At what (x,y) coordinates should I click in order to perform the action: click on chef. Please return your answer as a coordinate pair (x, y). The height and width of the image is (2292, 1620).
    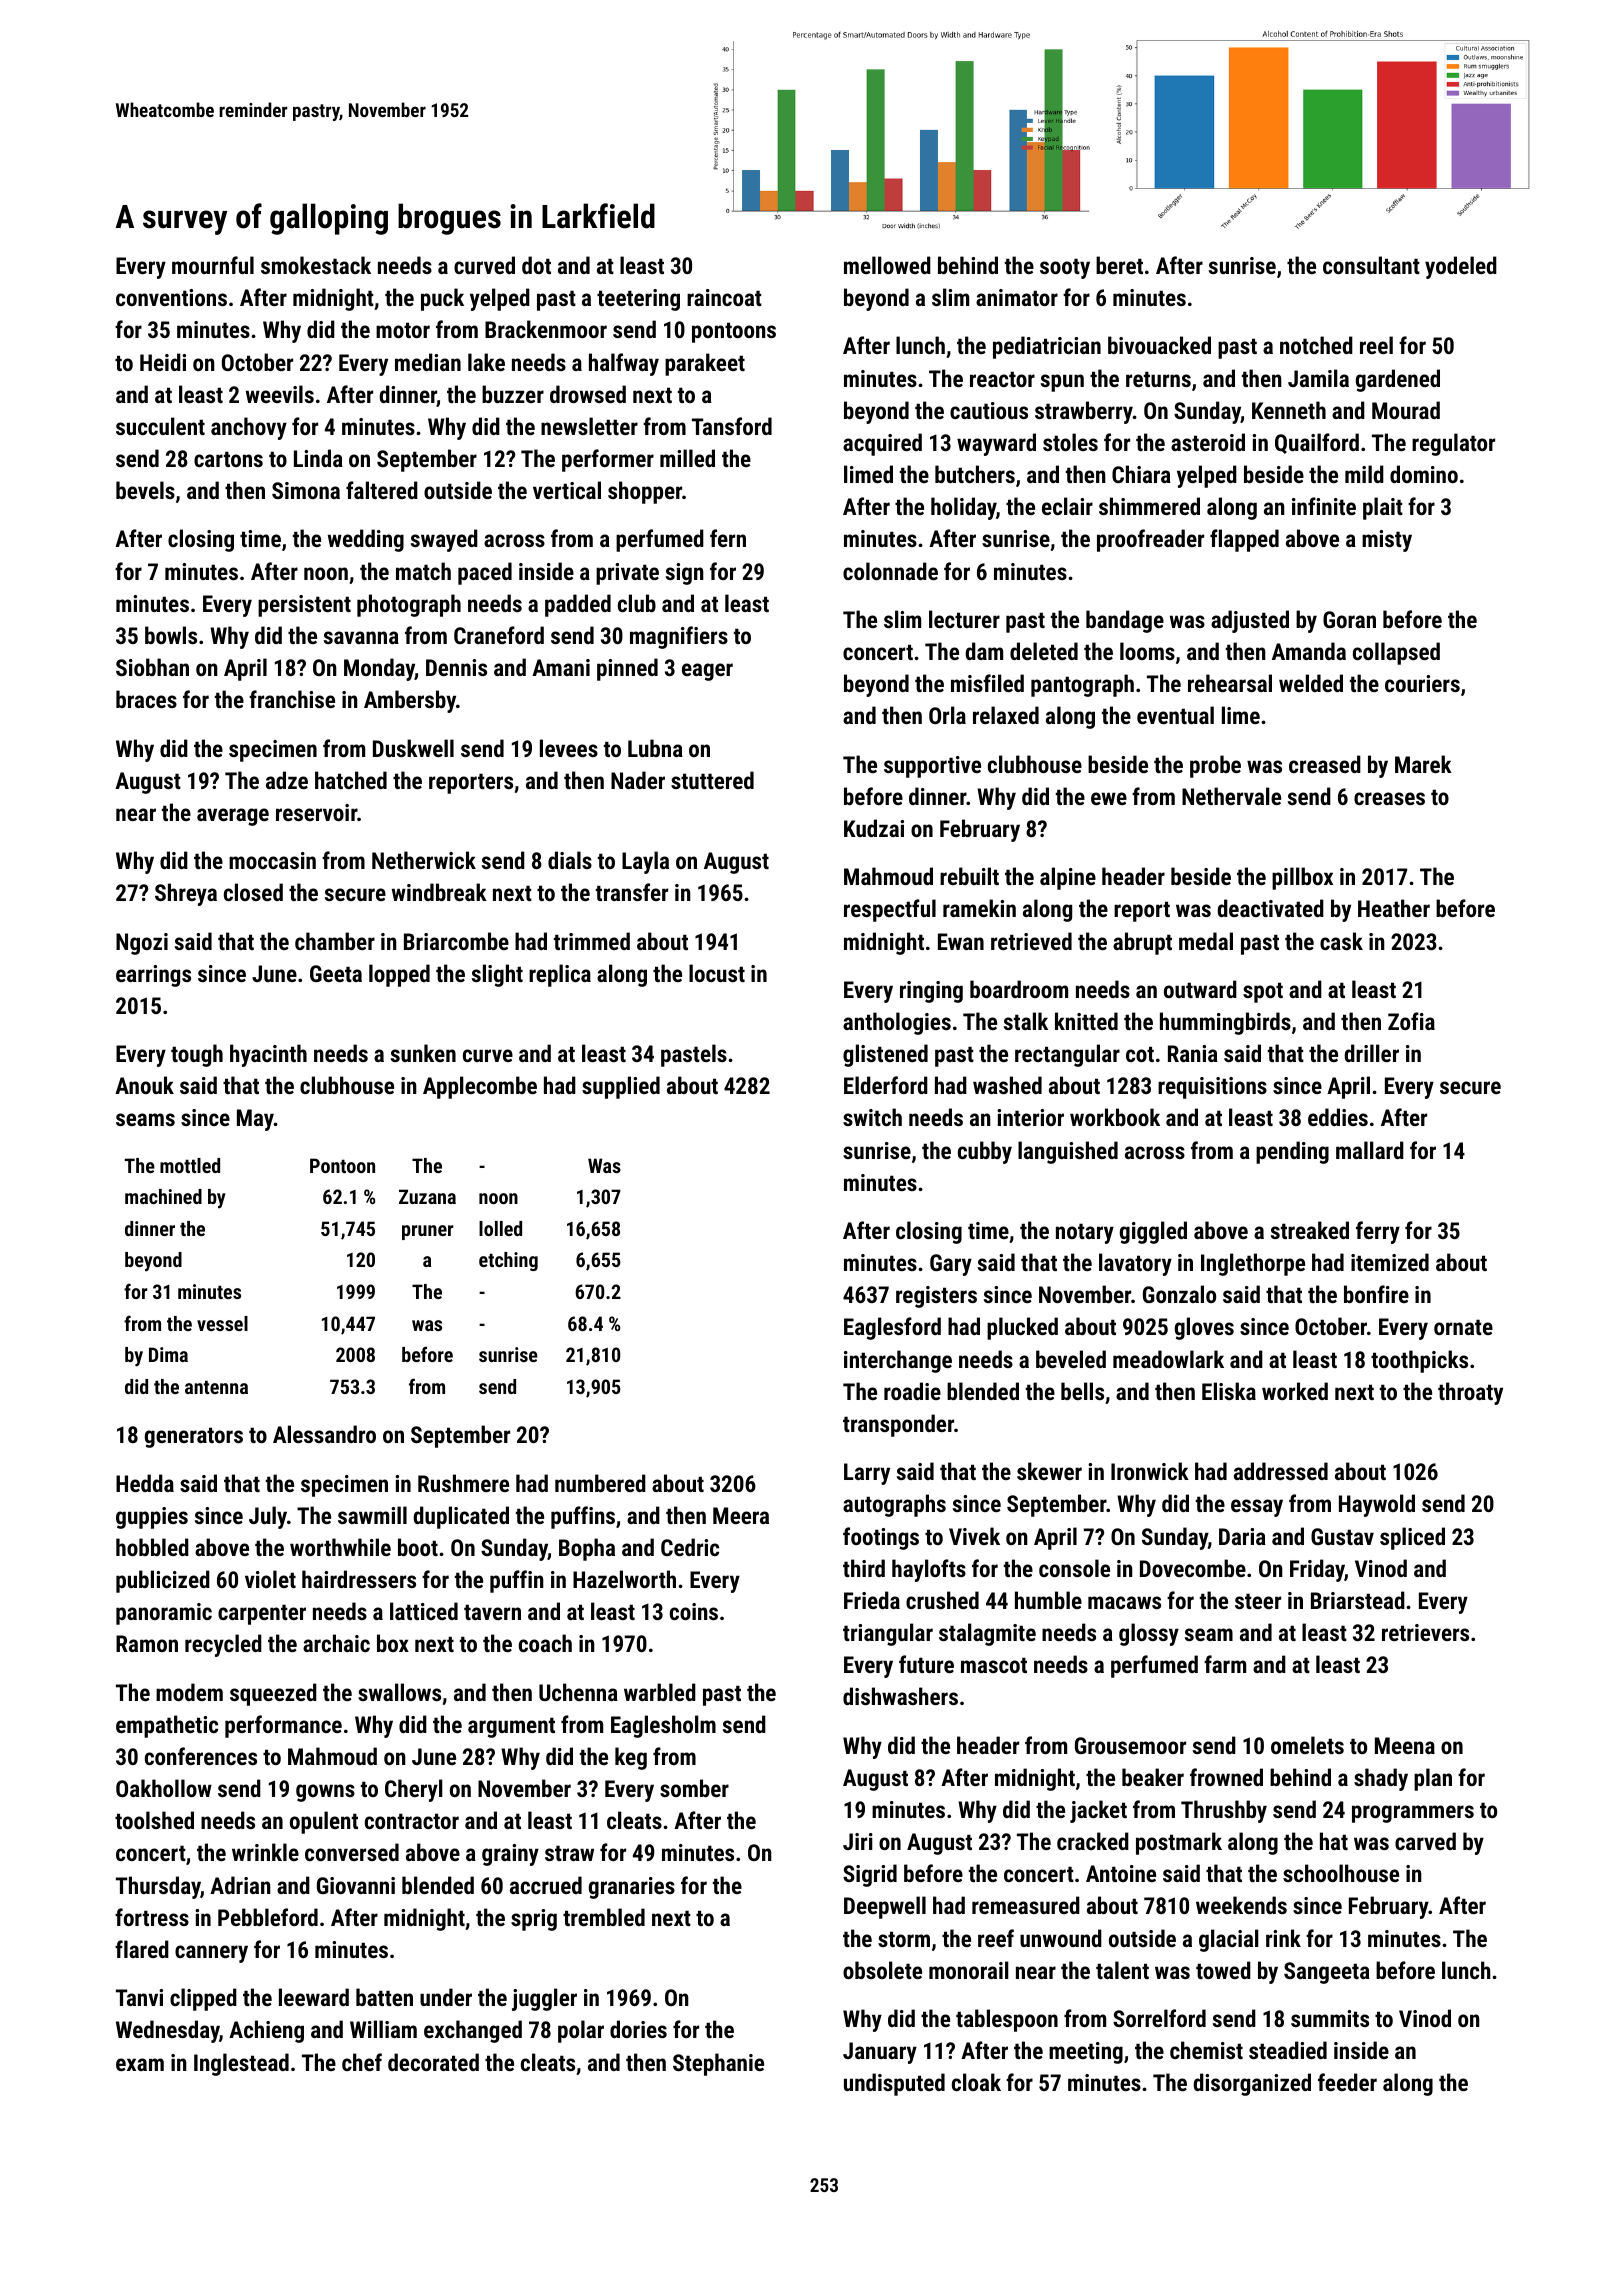
    Looking at the image, I should click on (362, 2062).
